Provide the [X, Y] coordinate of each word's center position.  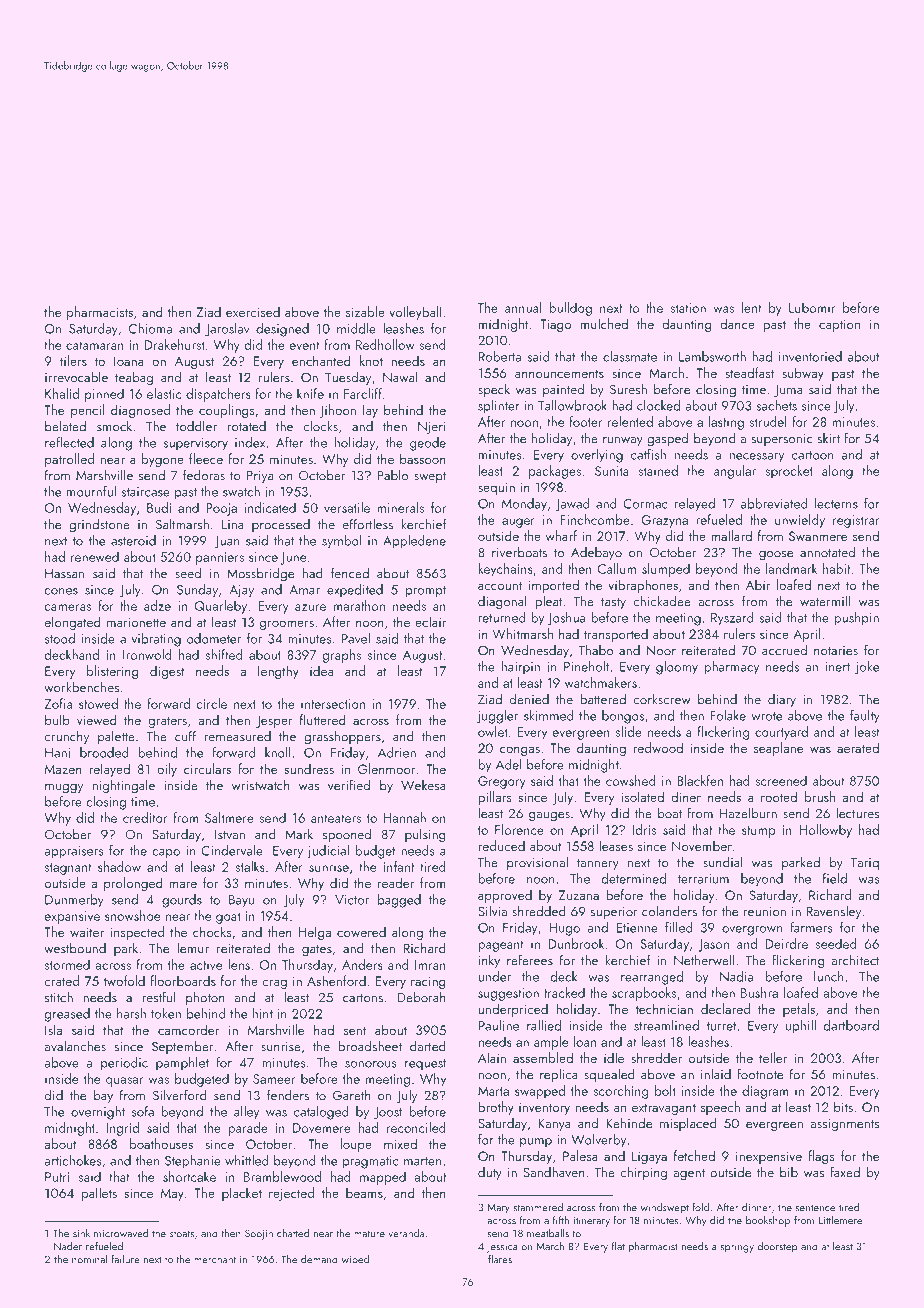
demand [319, 1259]
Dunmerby [74, 901]
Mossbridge [260, 574]
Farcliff [363, 393]
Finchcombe [595, 519]
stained [658, 470]
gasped [667, 439]
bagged [399, 901]
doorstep [777, 1247]
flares [500, 1259]
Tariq [865, 863]
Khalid [62, 393]
